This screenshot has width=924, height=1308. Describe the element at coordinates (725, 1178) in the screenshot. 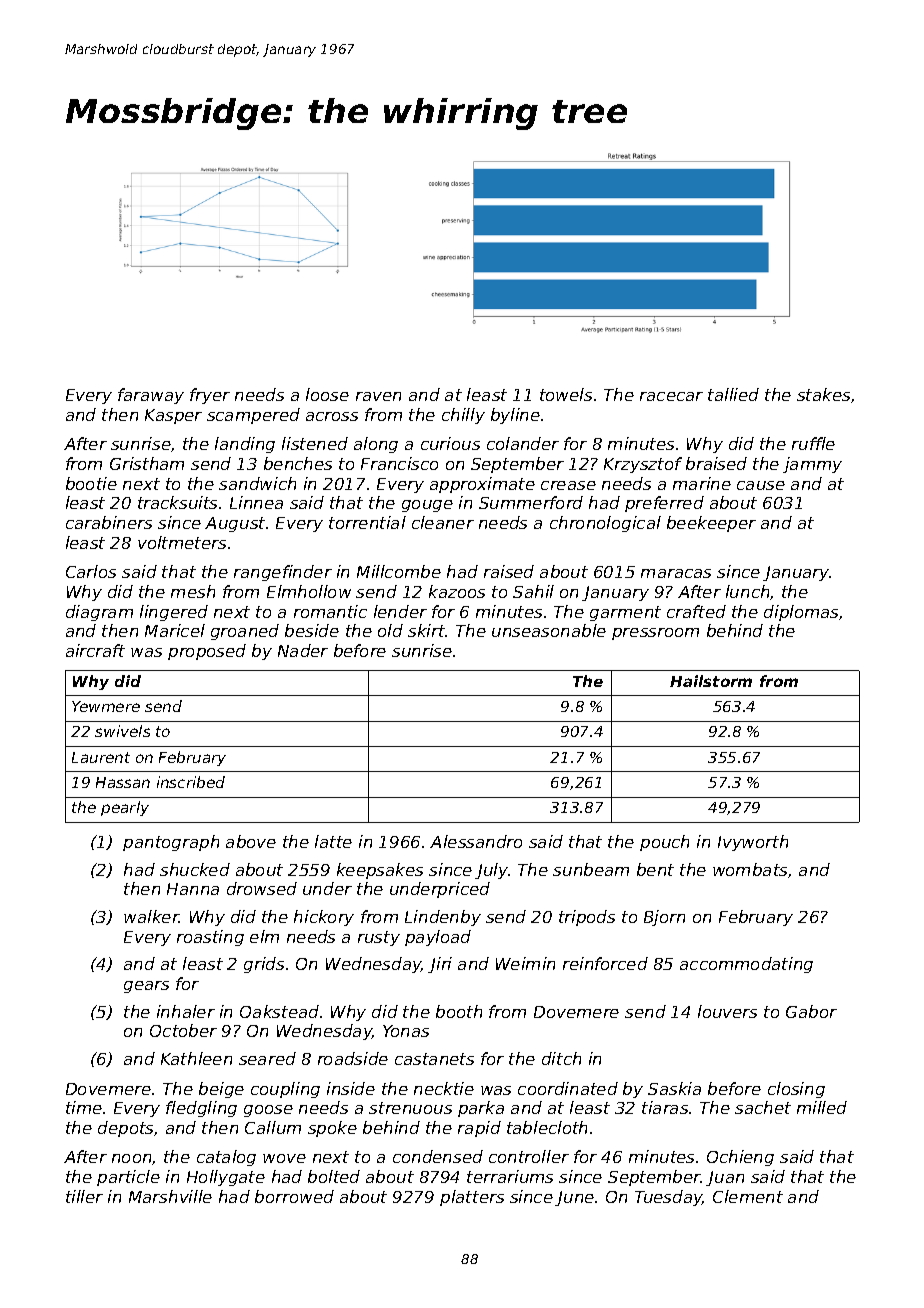

I see `Juan` at that location.
